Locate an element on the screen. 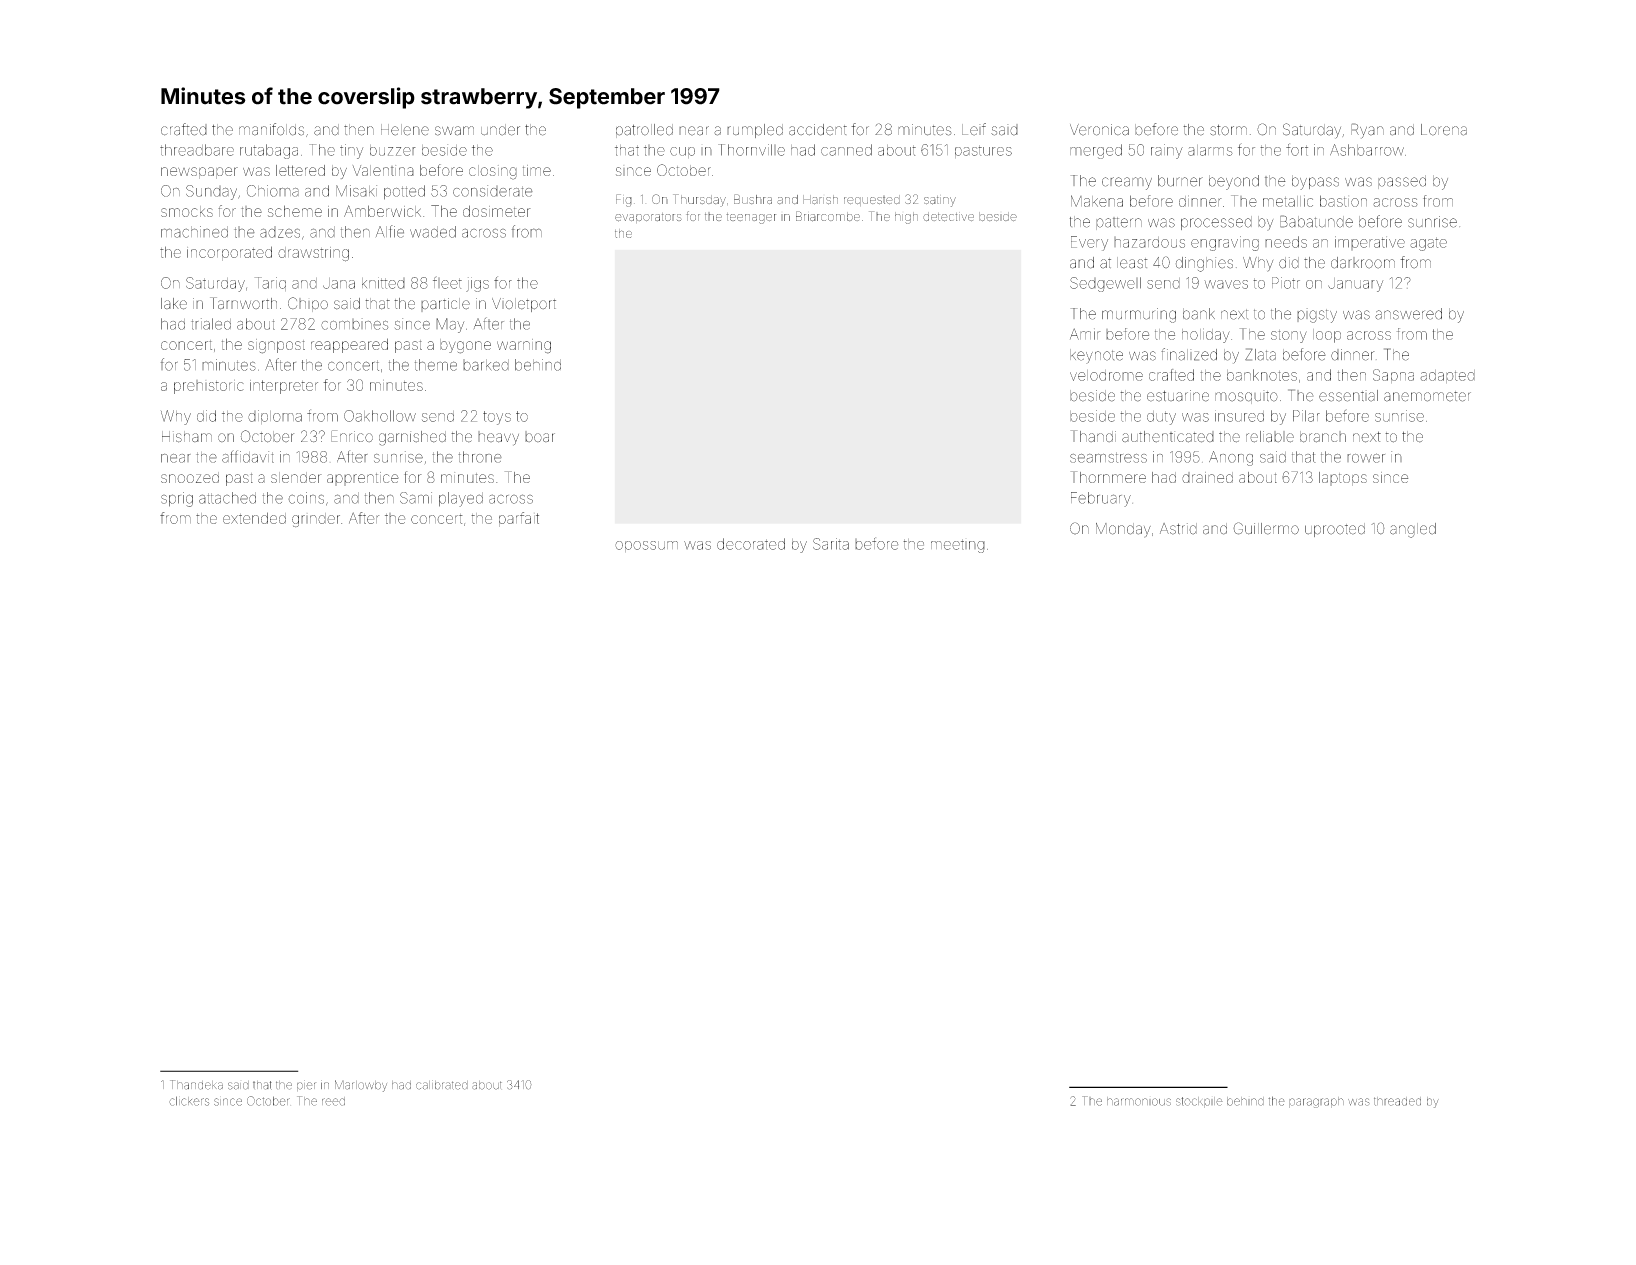 The image size is (1636, 1265). agate is located at coordinates (1428, 244).
